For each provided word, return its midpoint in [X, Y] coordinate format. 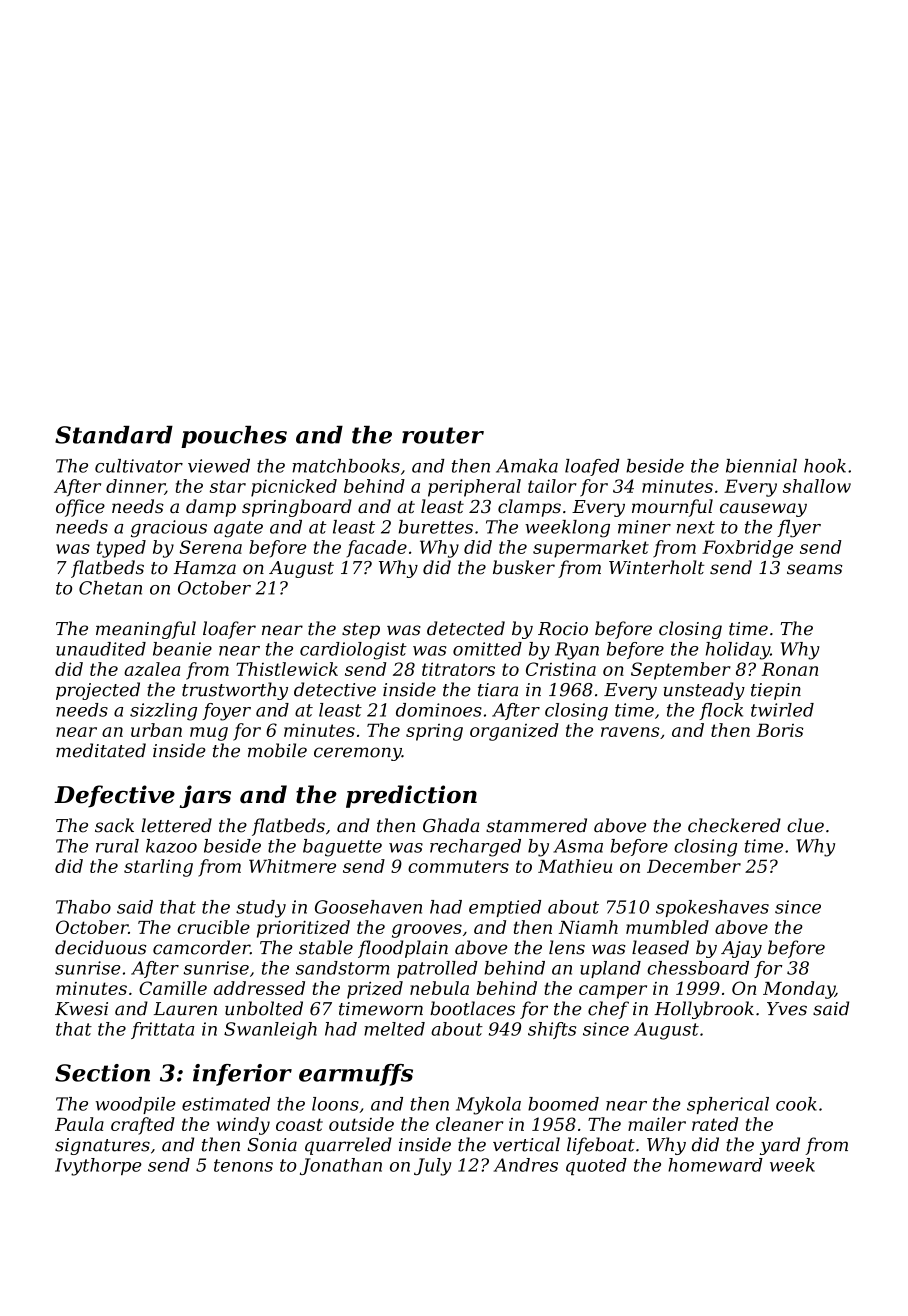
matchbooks [346, 466]
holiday [738, 651]
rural [117, 846]
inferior [242, 1075]
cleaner [469, 1124]
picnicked [294, 488]
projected [98, 691]
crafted [143, 1126]
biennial [761, 466]
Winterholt [656, 567]
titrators [458, 669]
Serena [210, 547]
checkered [734, 825]
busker [524, 567]
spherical [728, 1105]
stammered [536, 825]
